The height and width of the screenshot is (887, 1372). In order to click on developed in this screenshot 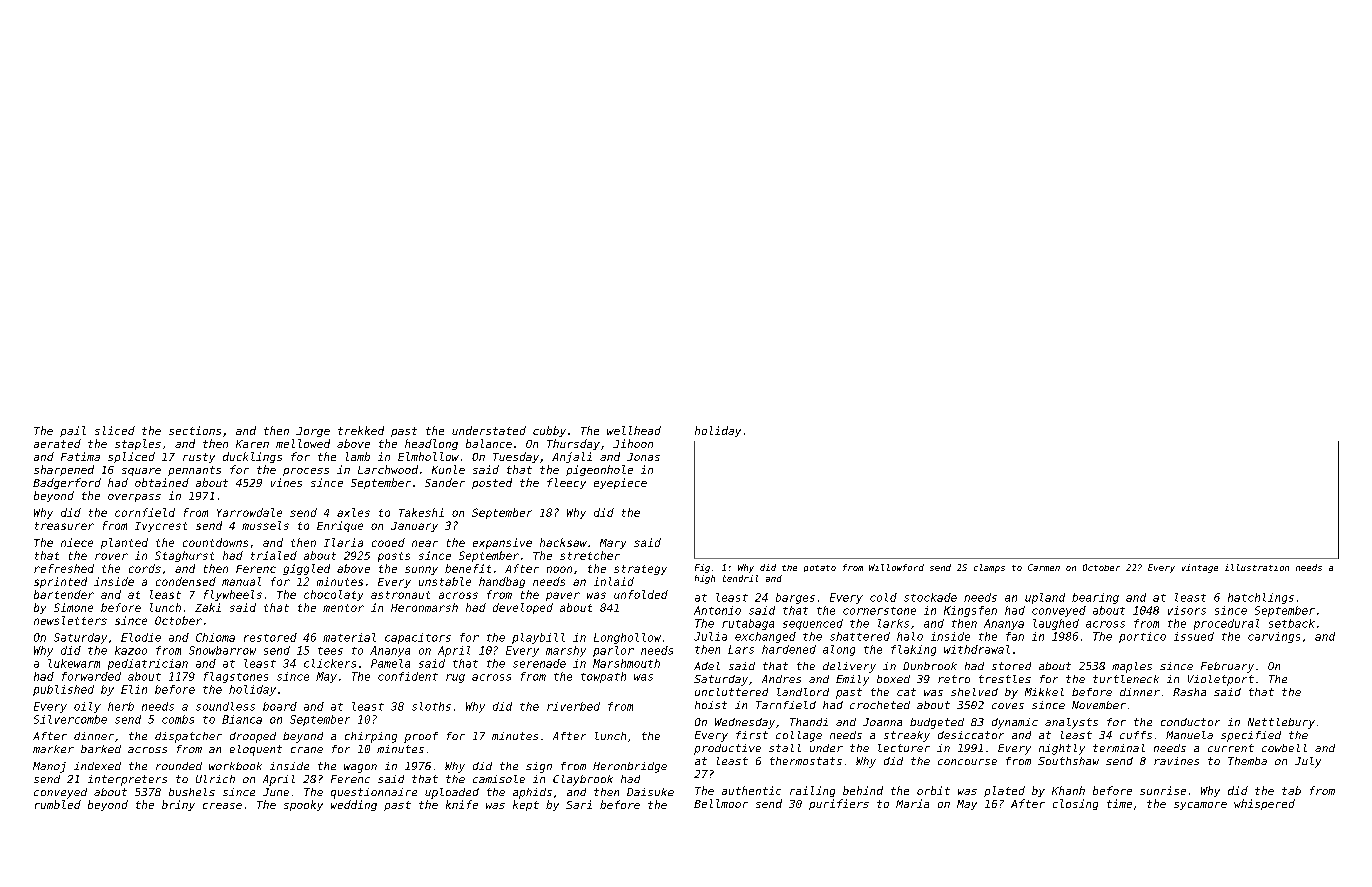, I will do `click(523, 608)`.
